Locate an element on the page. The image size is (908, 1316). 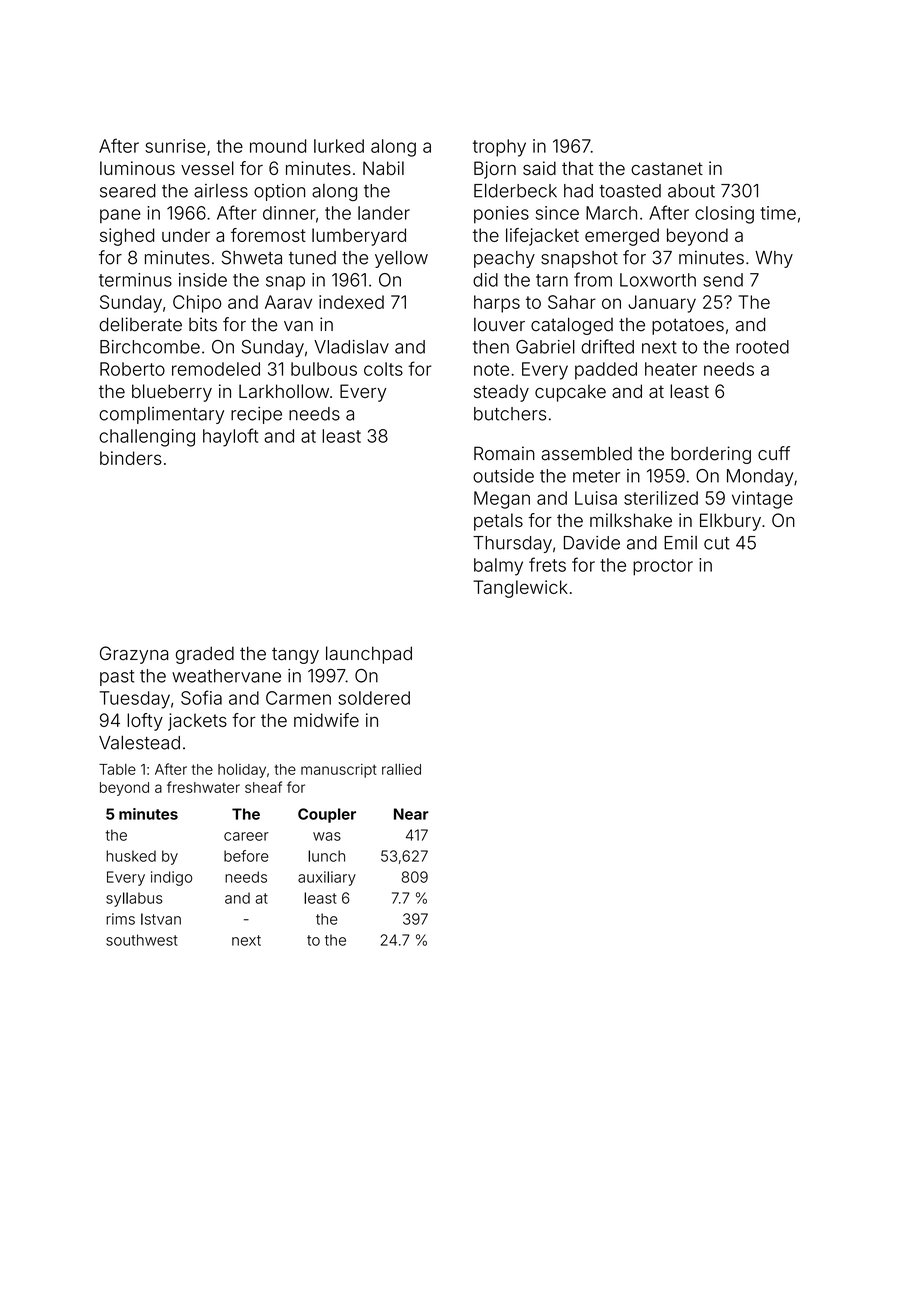
auxiliary is located at coordinates (327, 878).
